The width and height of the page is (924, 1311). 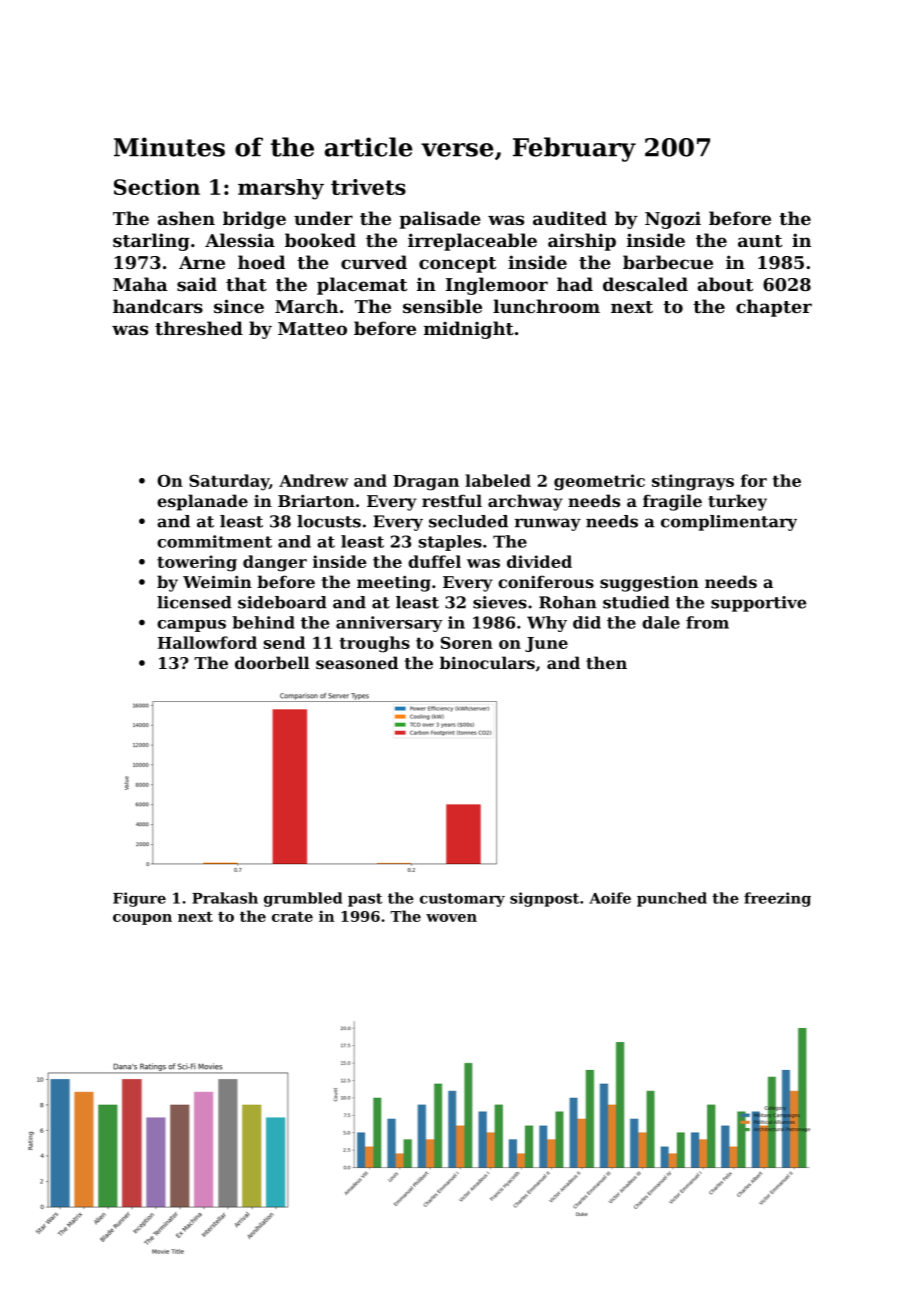 What do you see at coordinates (199, 328) in the page?
I see `threshed` at bounding box center [199, 328].
